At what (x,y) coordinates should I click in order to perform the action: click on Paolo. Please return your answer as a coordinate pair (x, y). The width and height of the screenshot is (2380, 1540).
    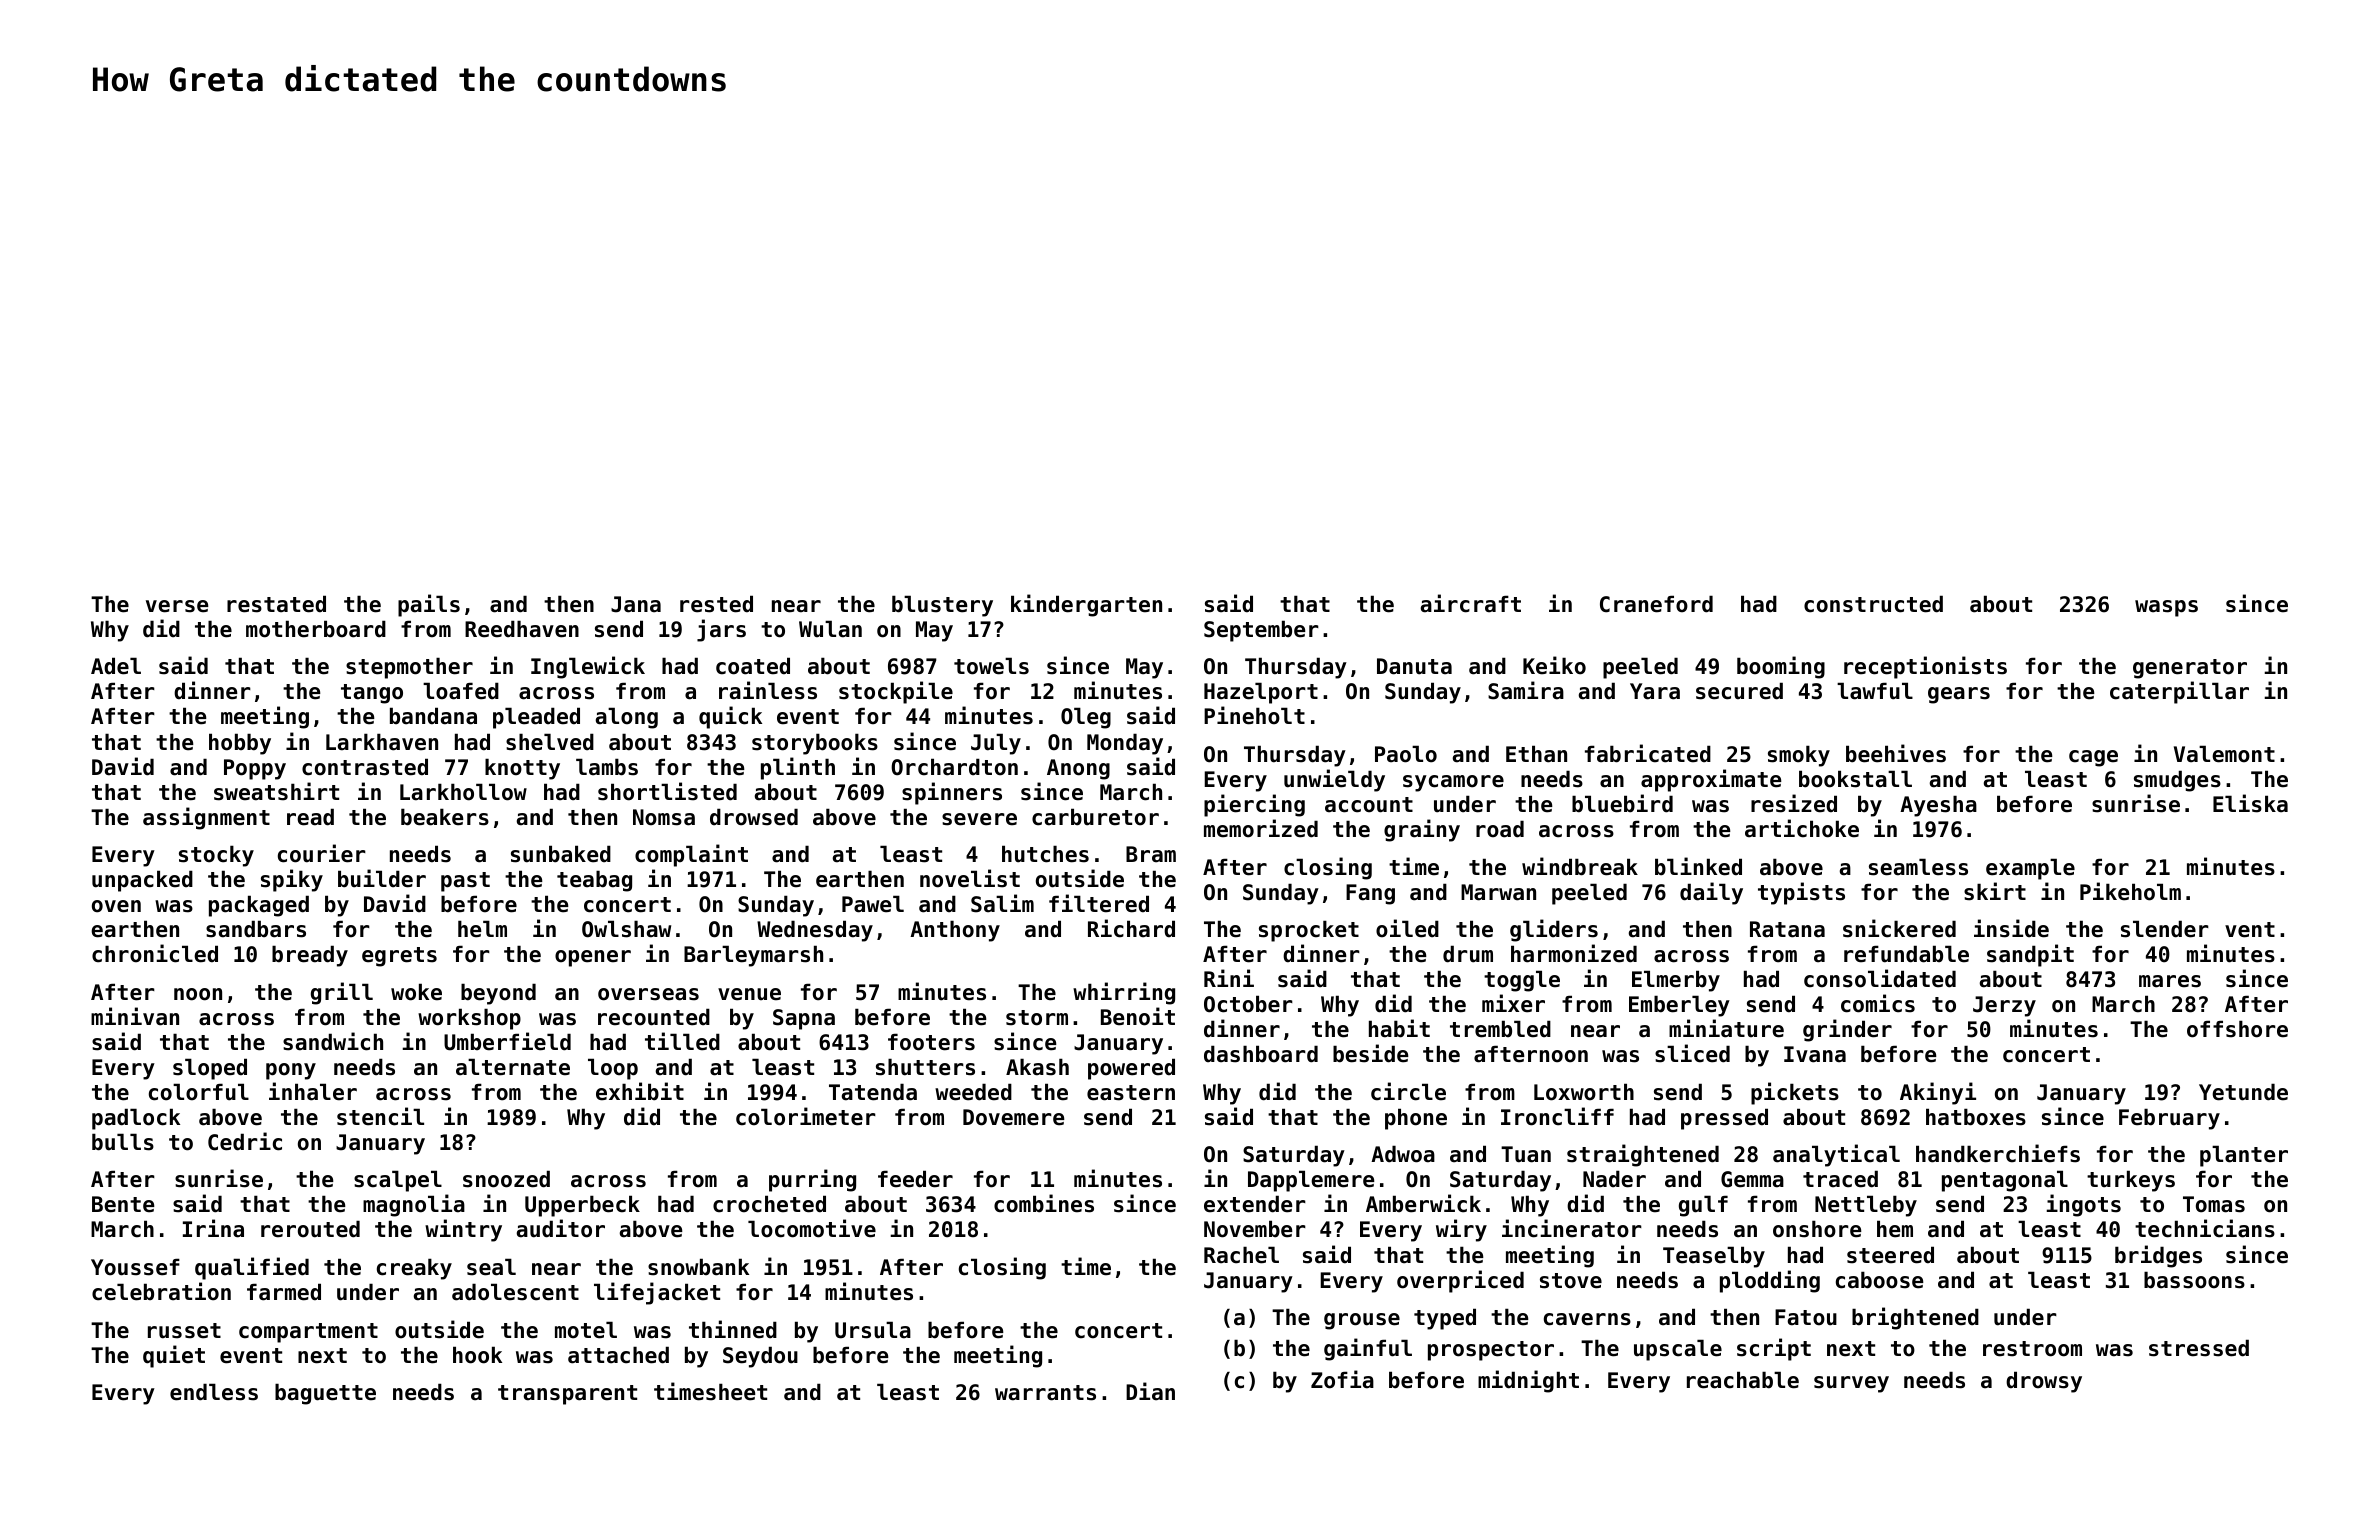
    Looking at the image, I should click on (1406, 754).
